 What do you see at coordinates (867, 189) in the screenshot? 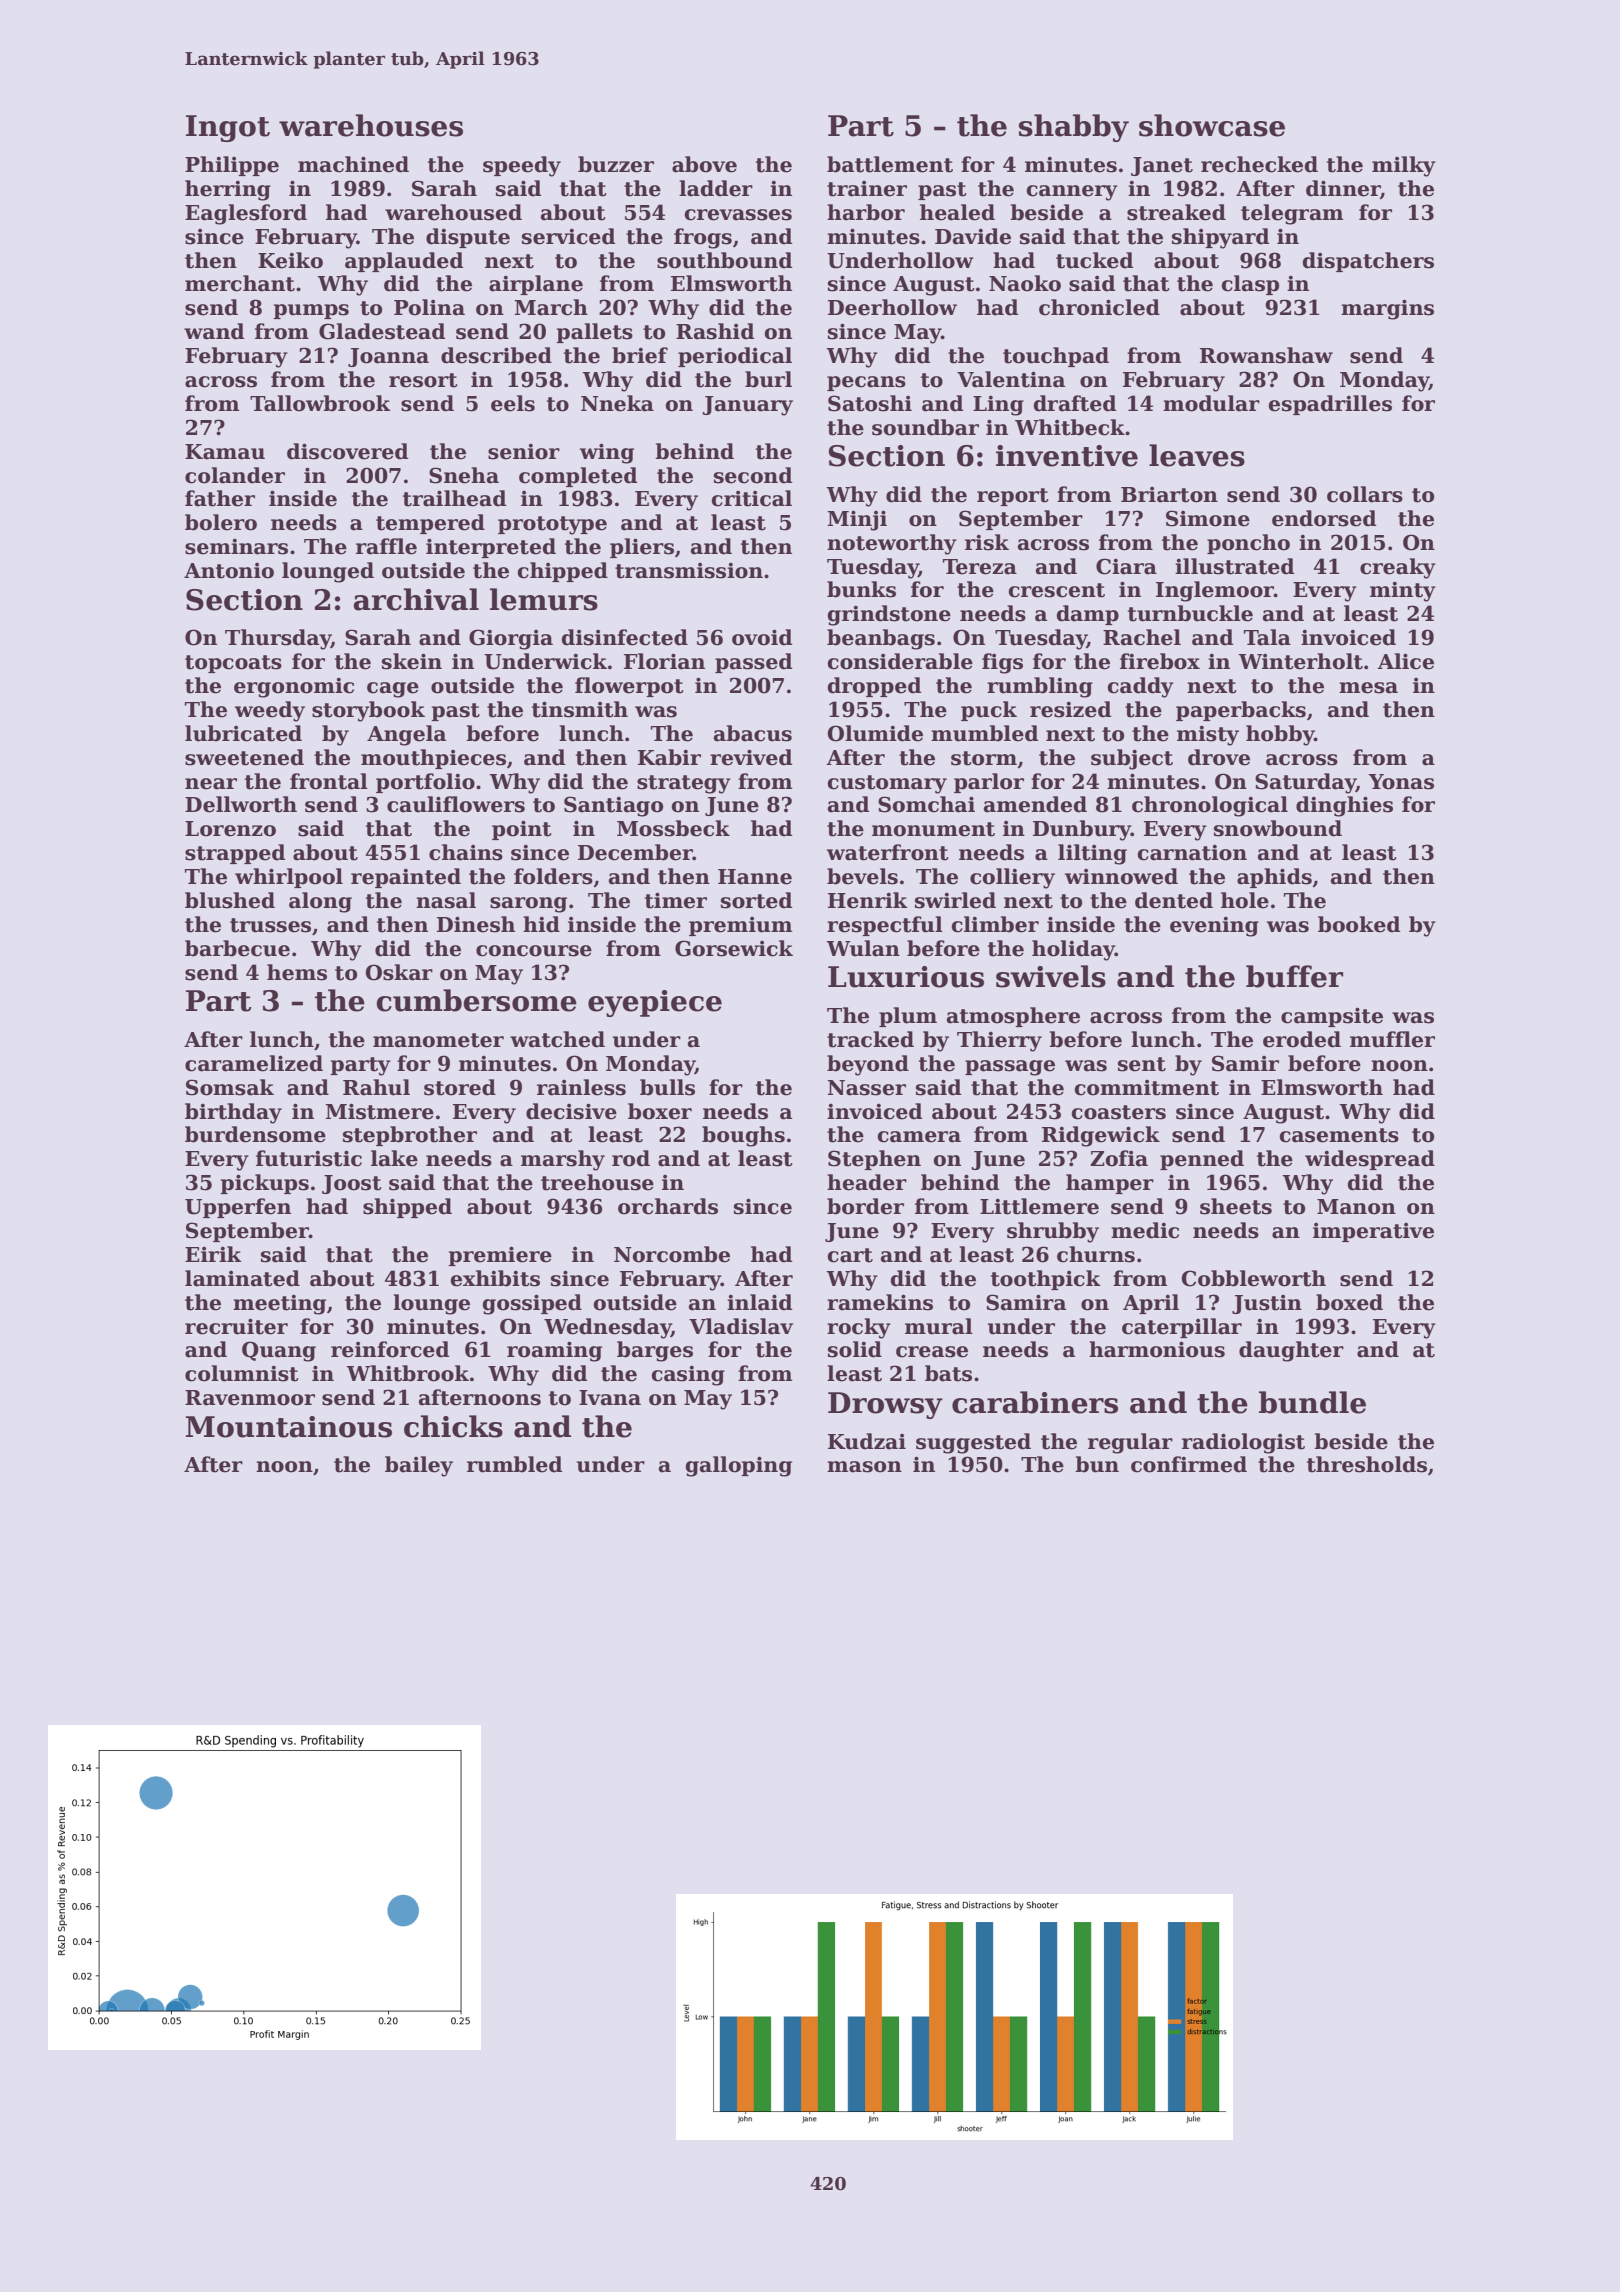
I see `trainer` at bounding box center [867, 189].
